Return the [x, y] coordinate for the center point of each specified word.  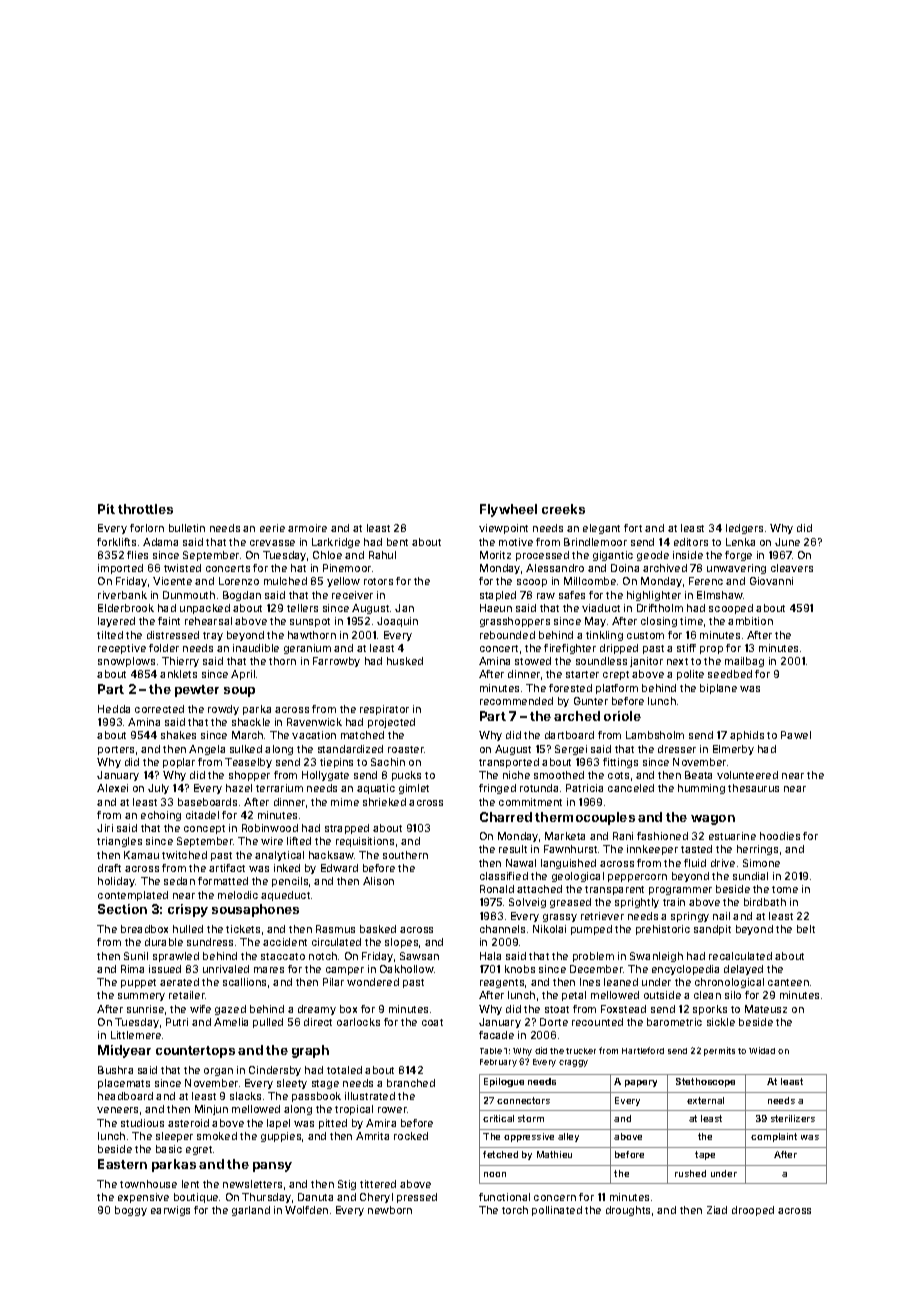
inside [688, 555]
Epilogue [504, 1082]
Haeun [496, 608]
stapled [498, 596]
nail [721, 916]
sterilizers [793, 1118]
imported [120, 569]
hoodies [780, 836]
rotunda [539, 788]
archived [665, 568]
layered [116, 622]
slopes [401, 943]
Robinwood [270, 828]
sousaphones [255, 910]
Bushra [115, 1070]
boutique [196, 1198]
